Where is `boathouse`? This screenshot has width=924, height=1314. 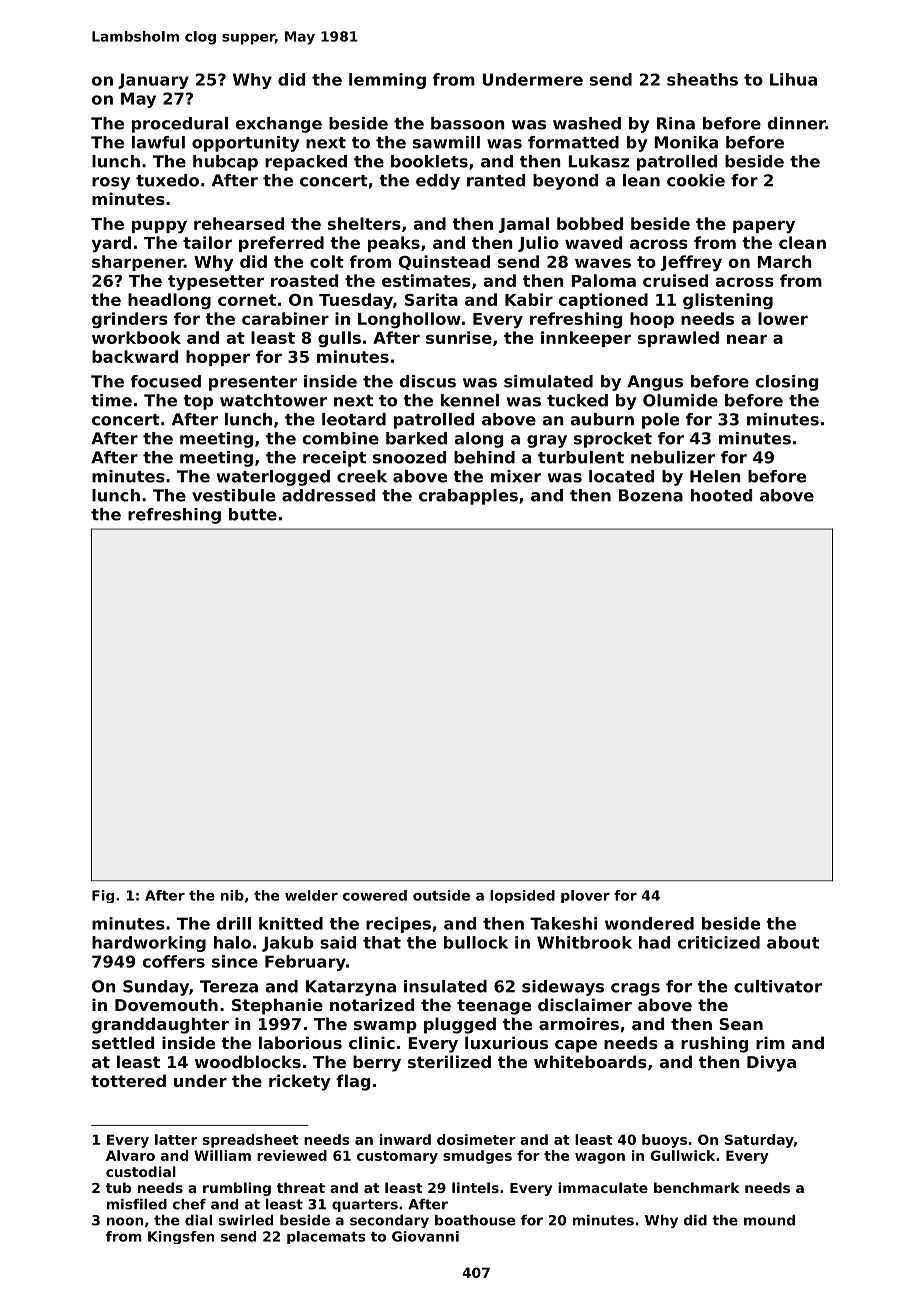
boathouse is located at coordinates (475, 1220).
